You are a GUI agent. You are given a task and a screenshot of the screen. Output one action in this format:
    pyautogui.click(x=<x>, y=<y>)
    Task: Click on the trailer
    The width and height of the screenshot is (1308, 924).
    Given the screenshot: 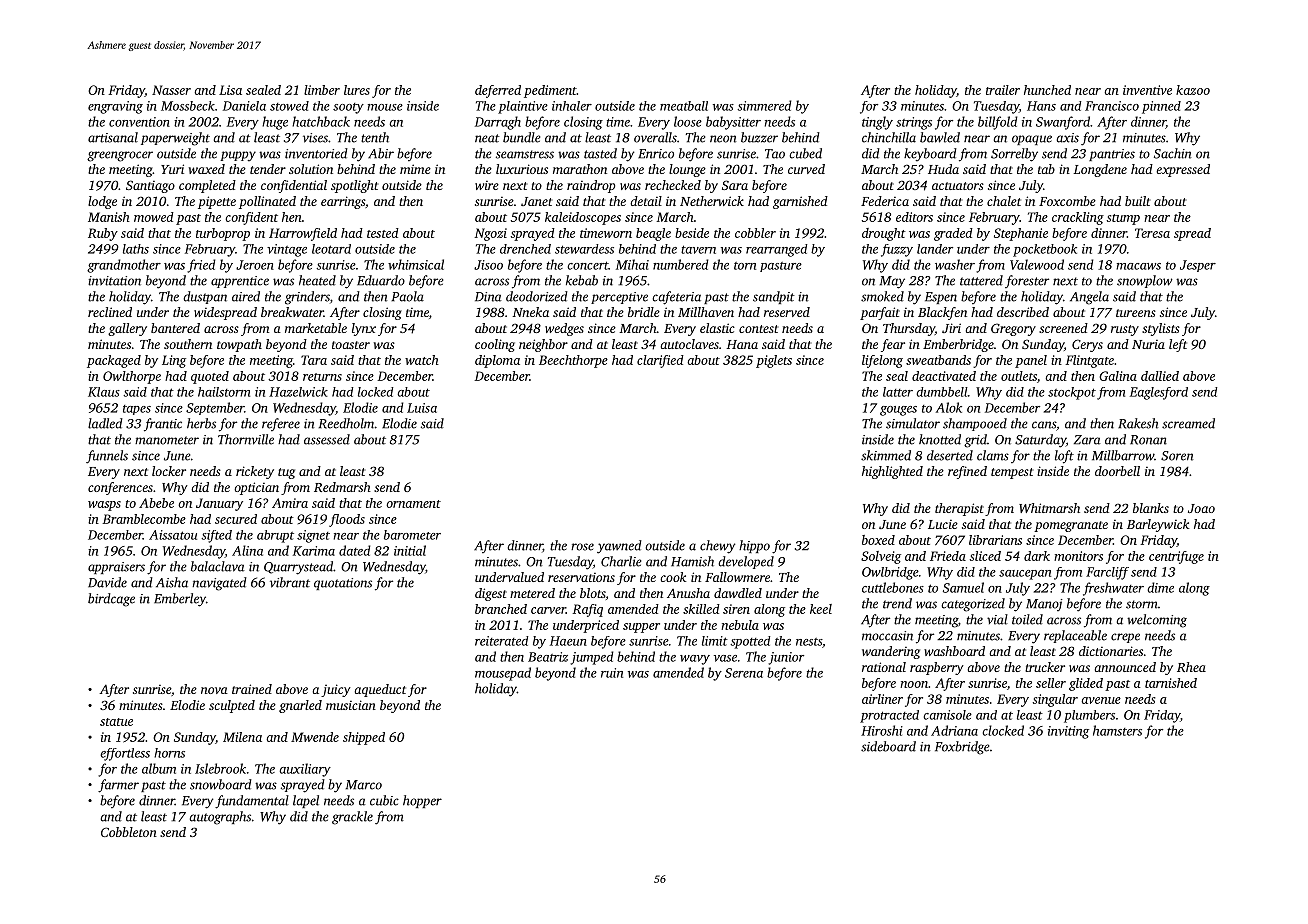 What is the action you would take?
    pyautogui.click(x=1003, y=90)
